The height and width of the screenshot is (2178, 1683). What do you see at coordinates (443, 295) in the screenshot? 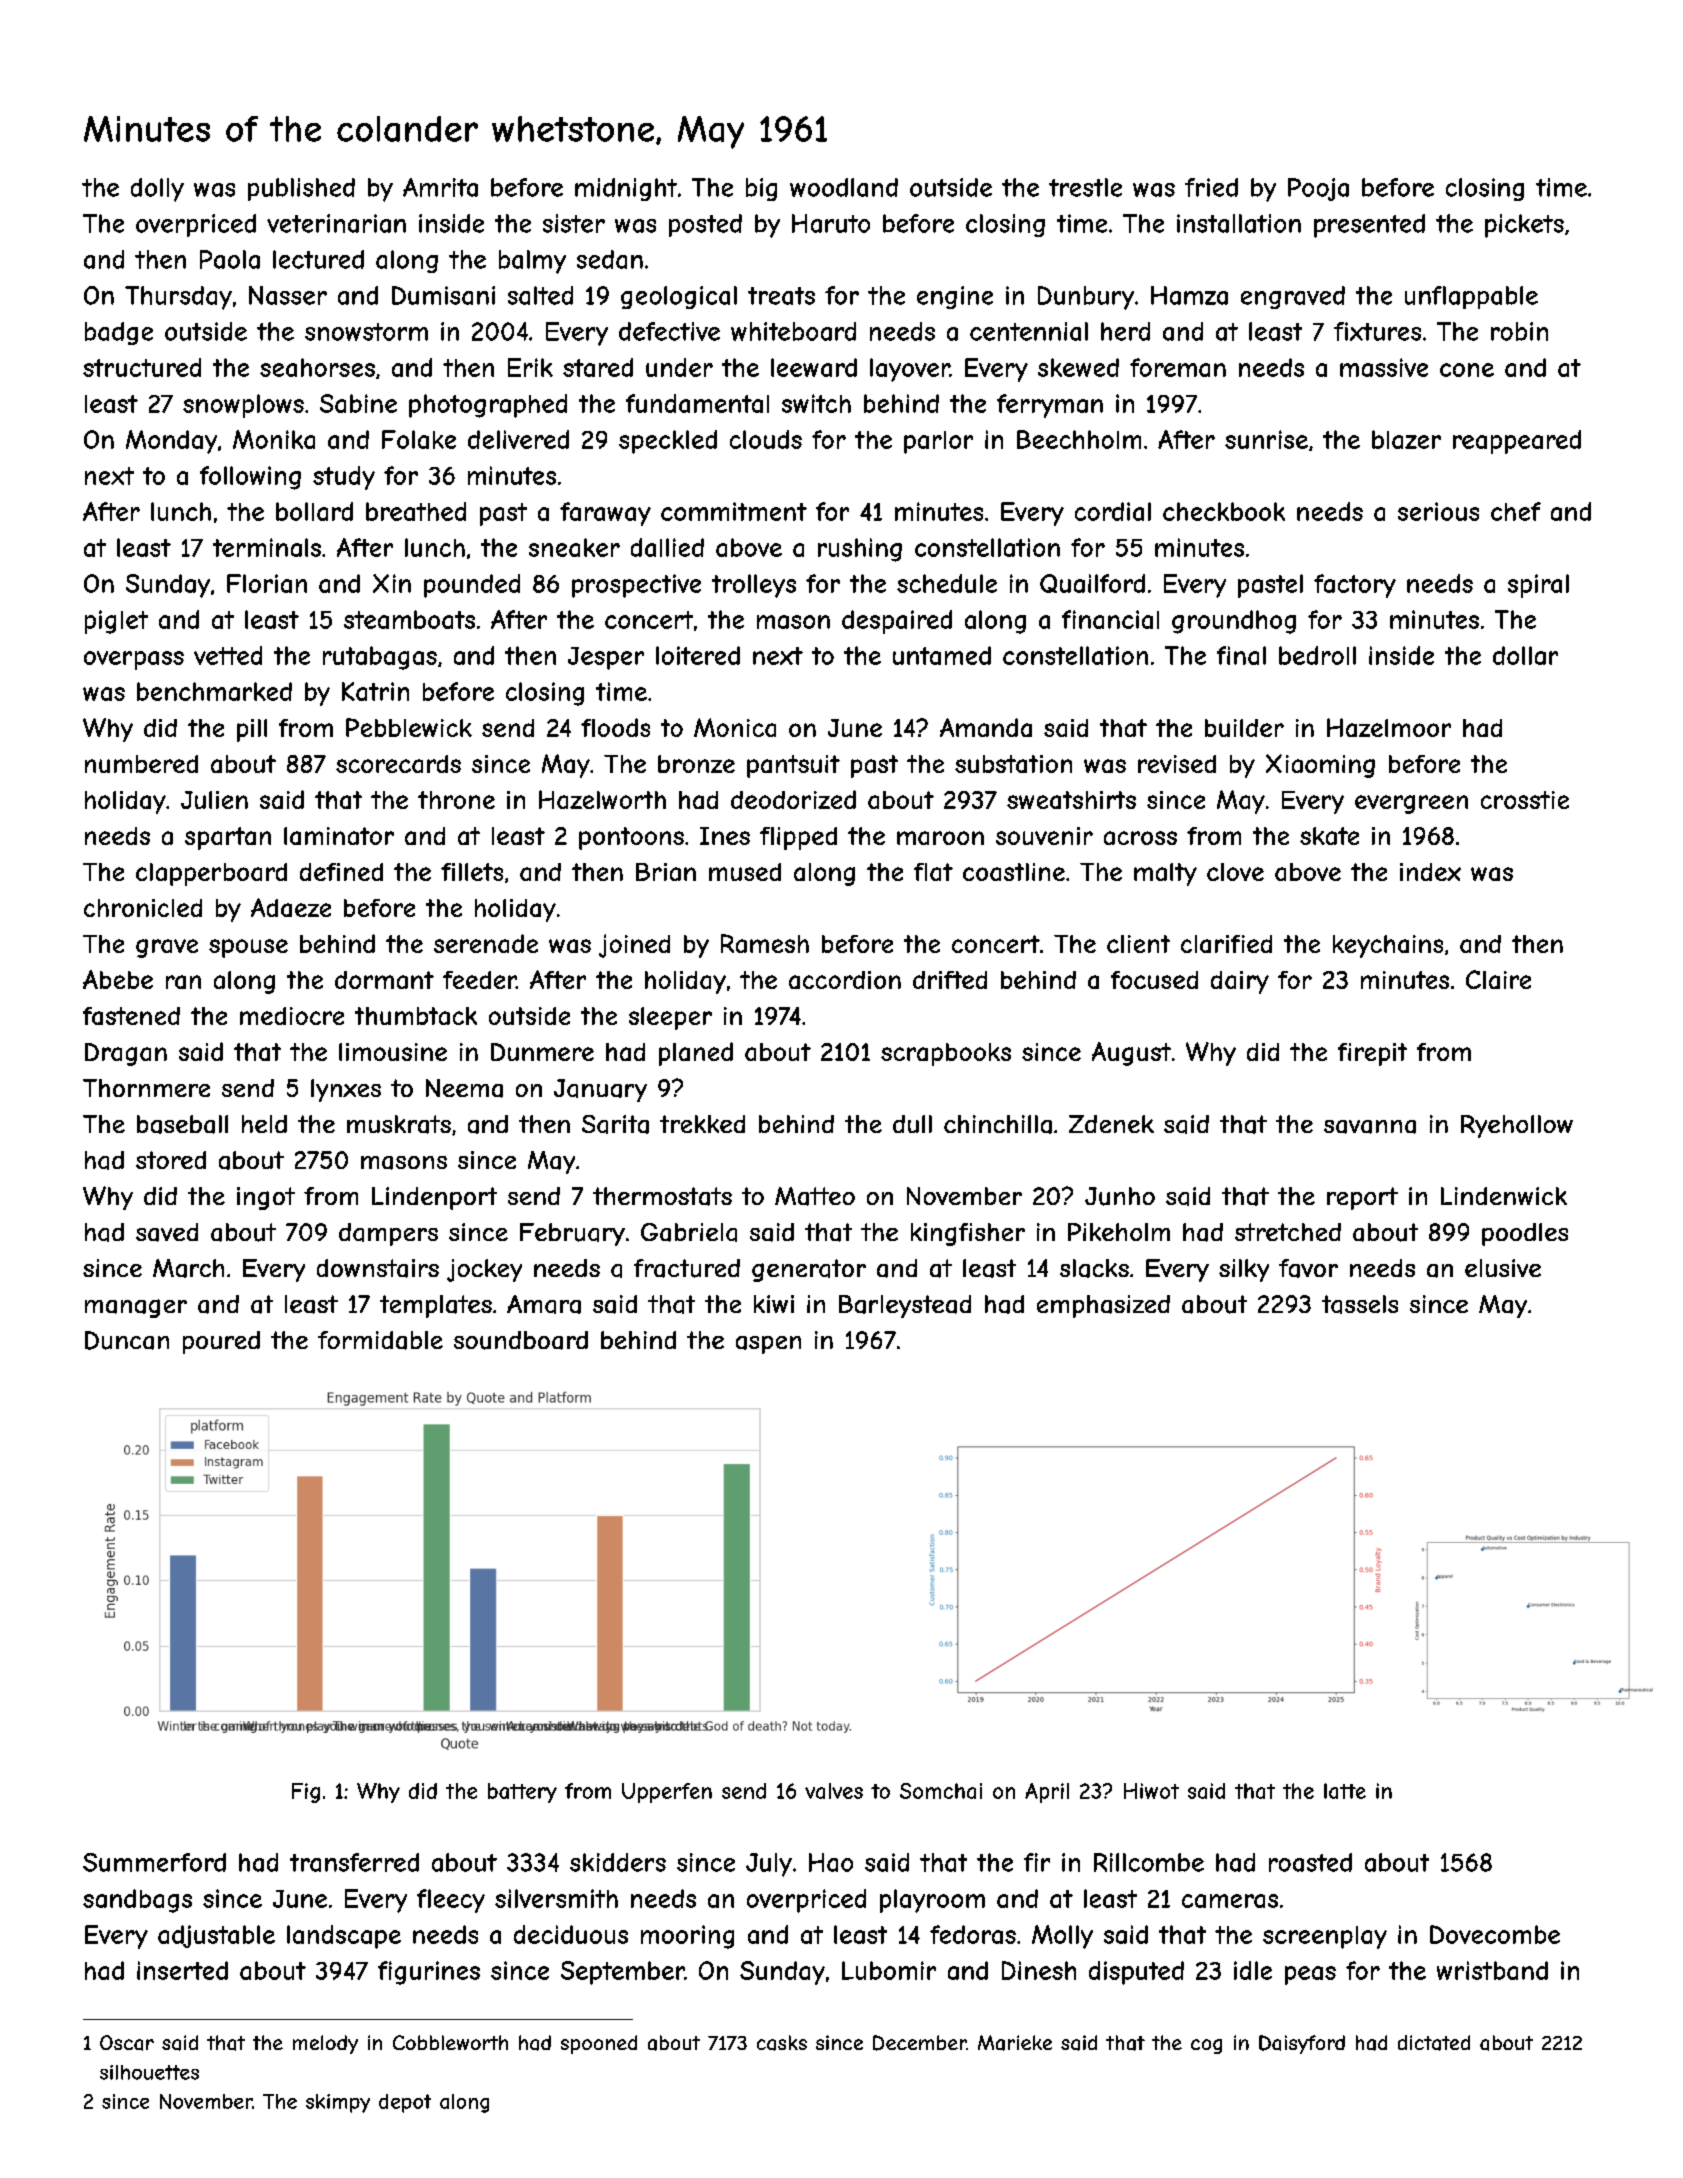
I see `Dumisani` at bounding box center [443, 295].
